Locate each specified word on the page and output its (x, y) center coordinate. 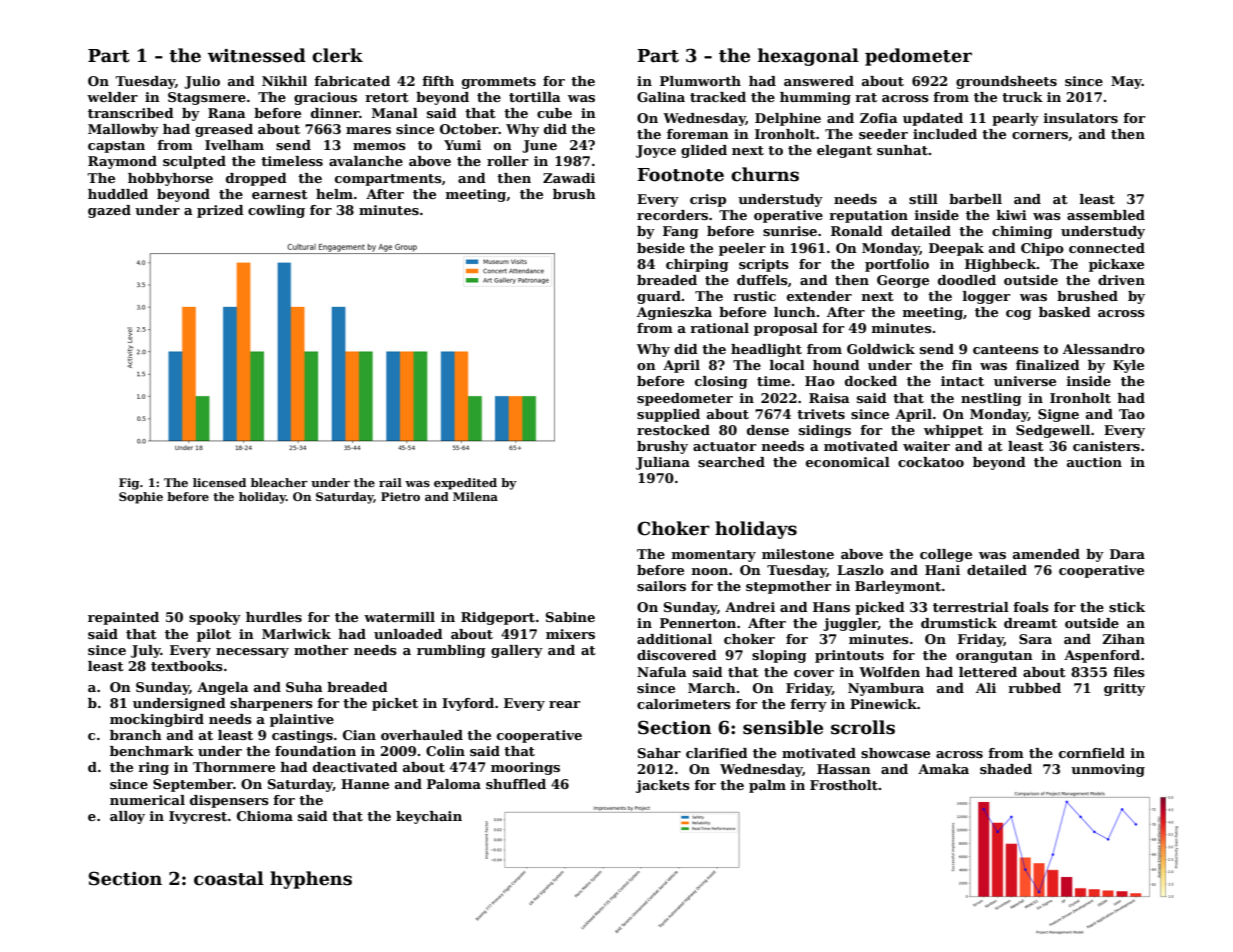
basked (1065, 312)
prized (220, 211)
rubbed (1034, 688)
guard (659, 297)
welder (112, 97)
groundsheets (1006, 82)
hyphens (311, 880)
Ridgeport (498, 618)
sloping (779, 656)
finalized (1048, 365)
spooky (215, 618)
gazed (109, 211)
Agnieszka (674, 313)
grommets (499, 83)
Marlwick (296, 634)
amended (1046, 554)
